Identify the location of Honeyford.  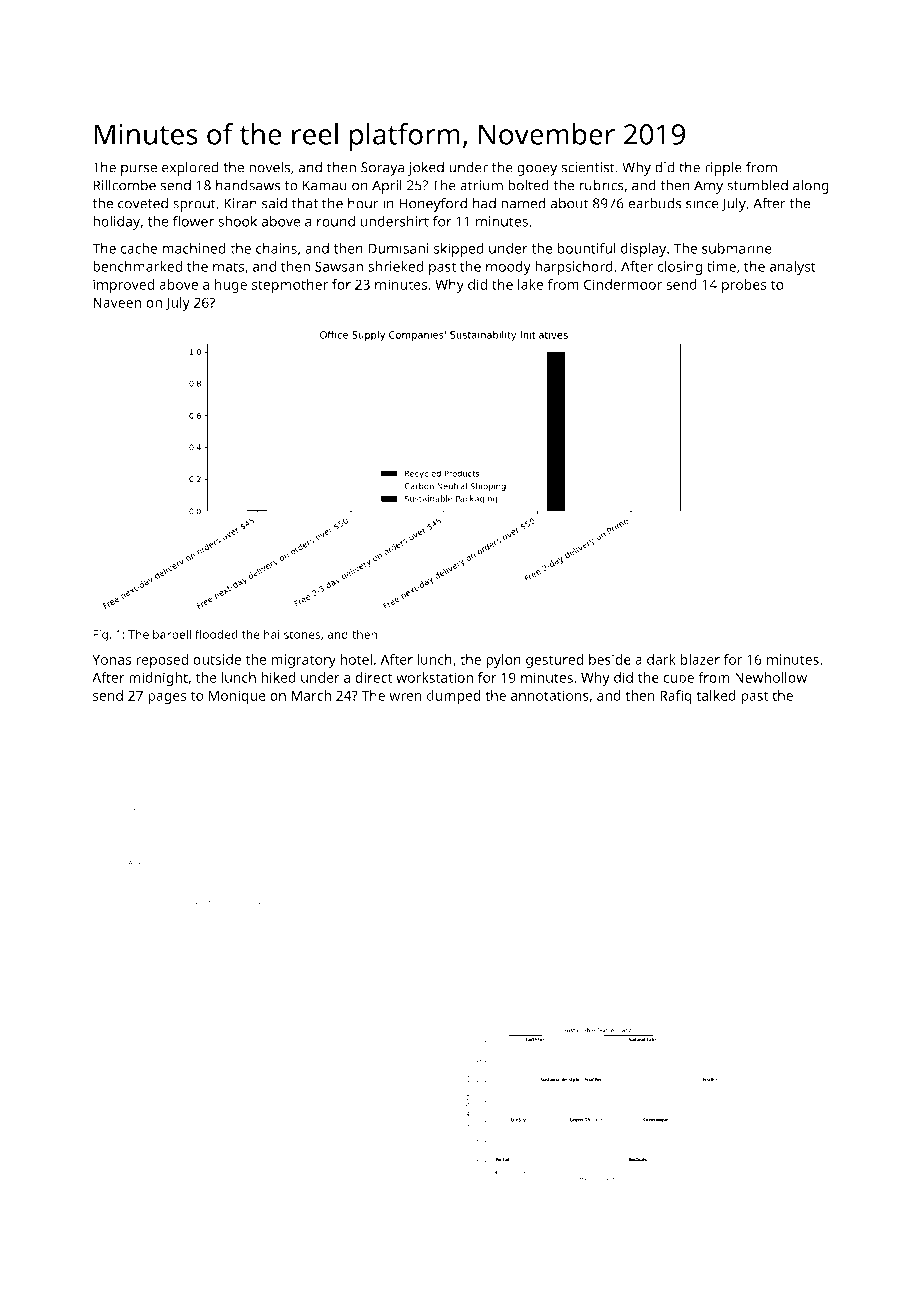
(433, 204).
